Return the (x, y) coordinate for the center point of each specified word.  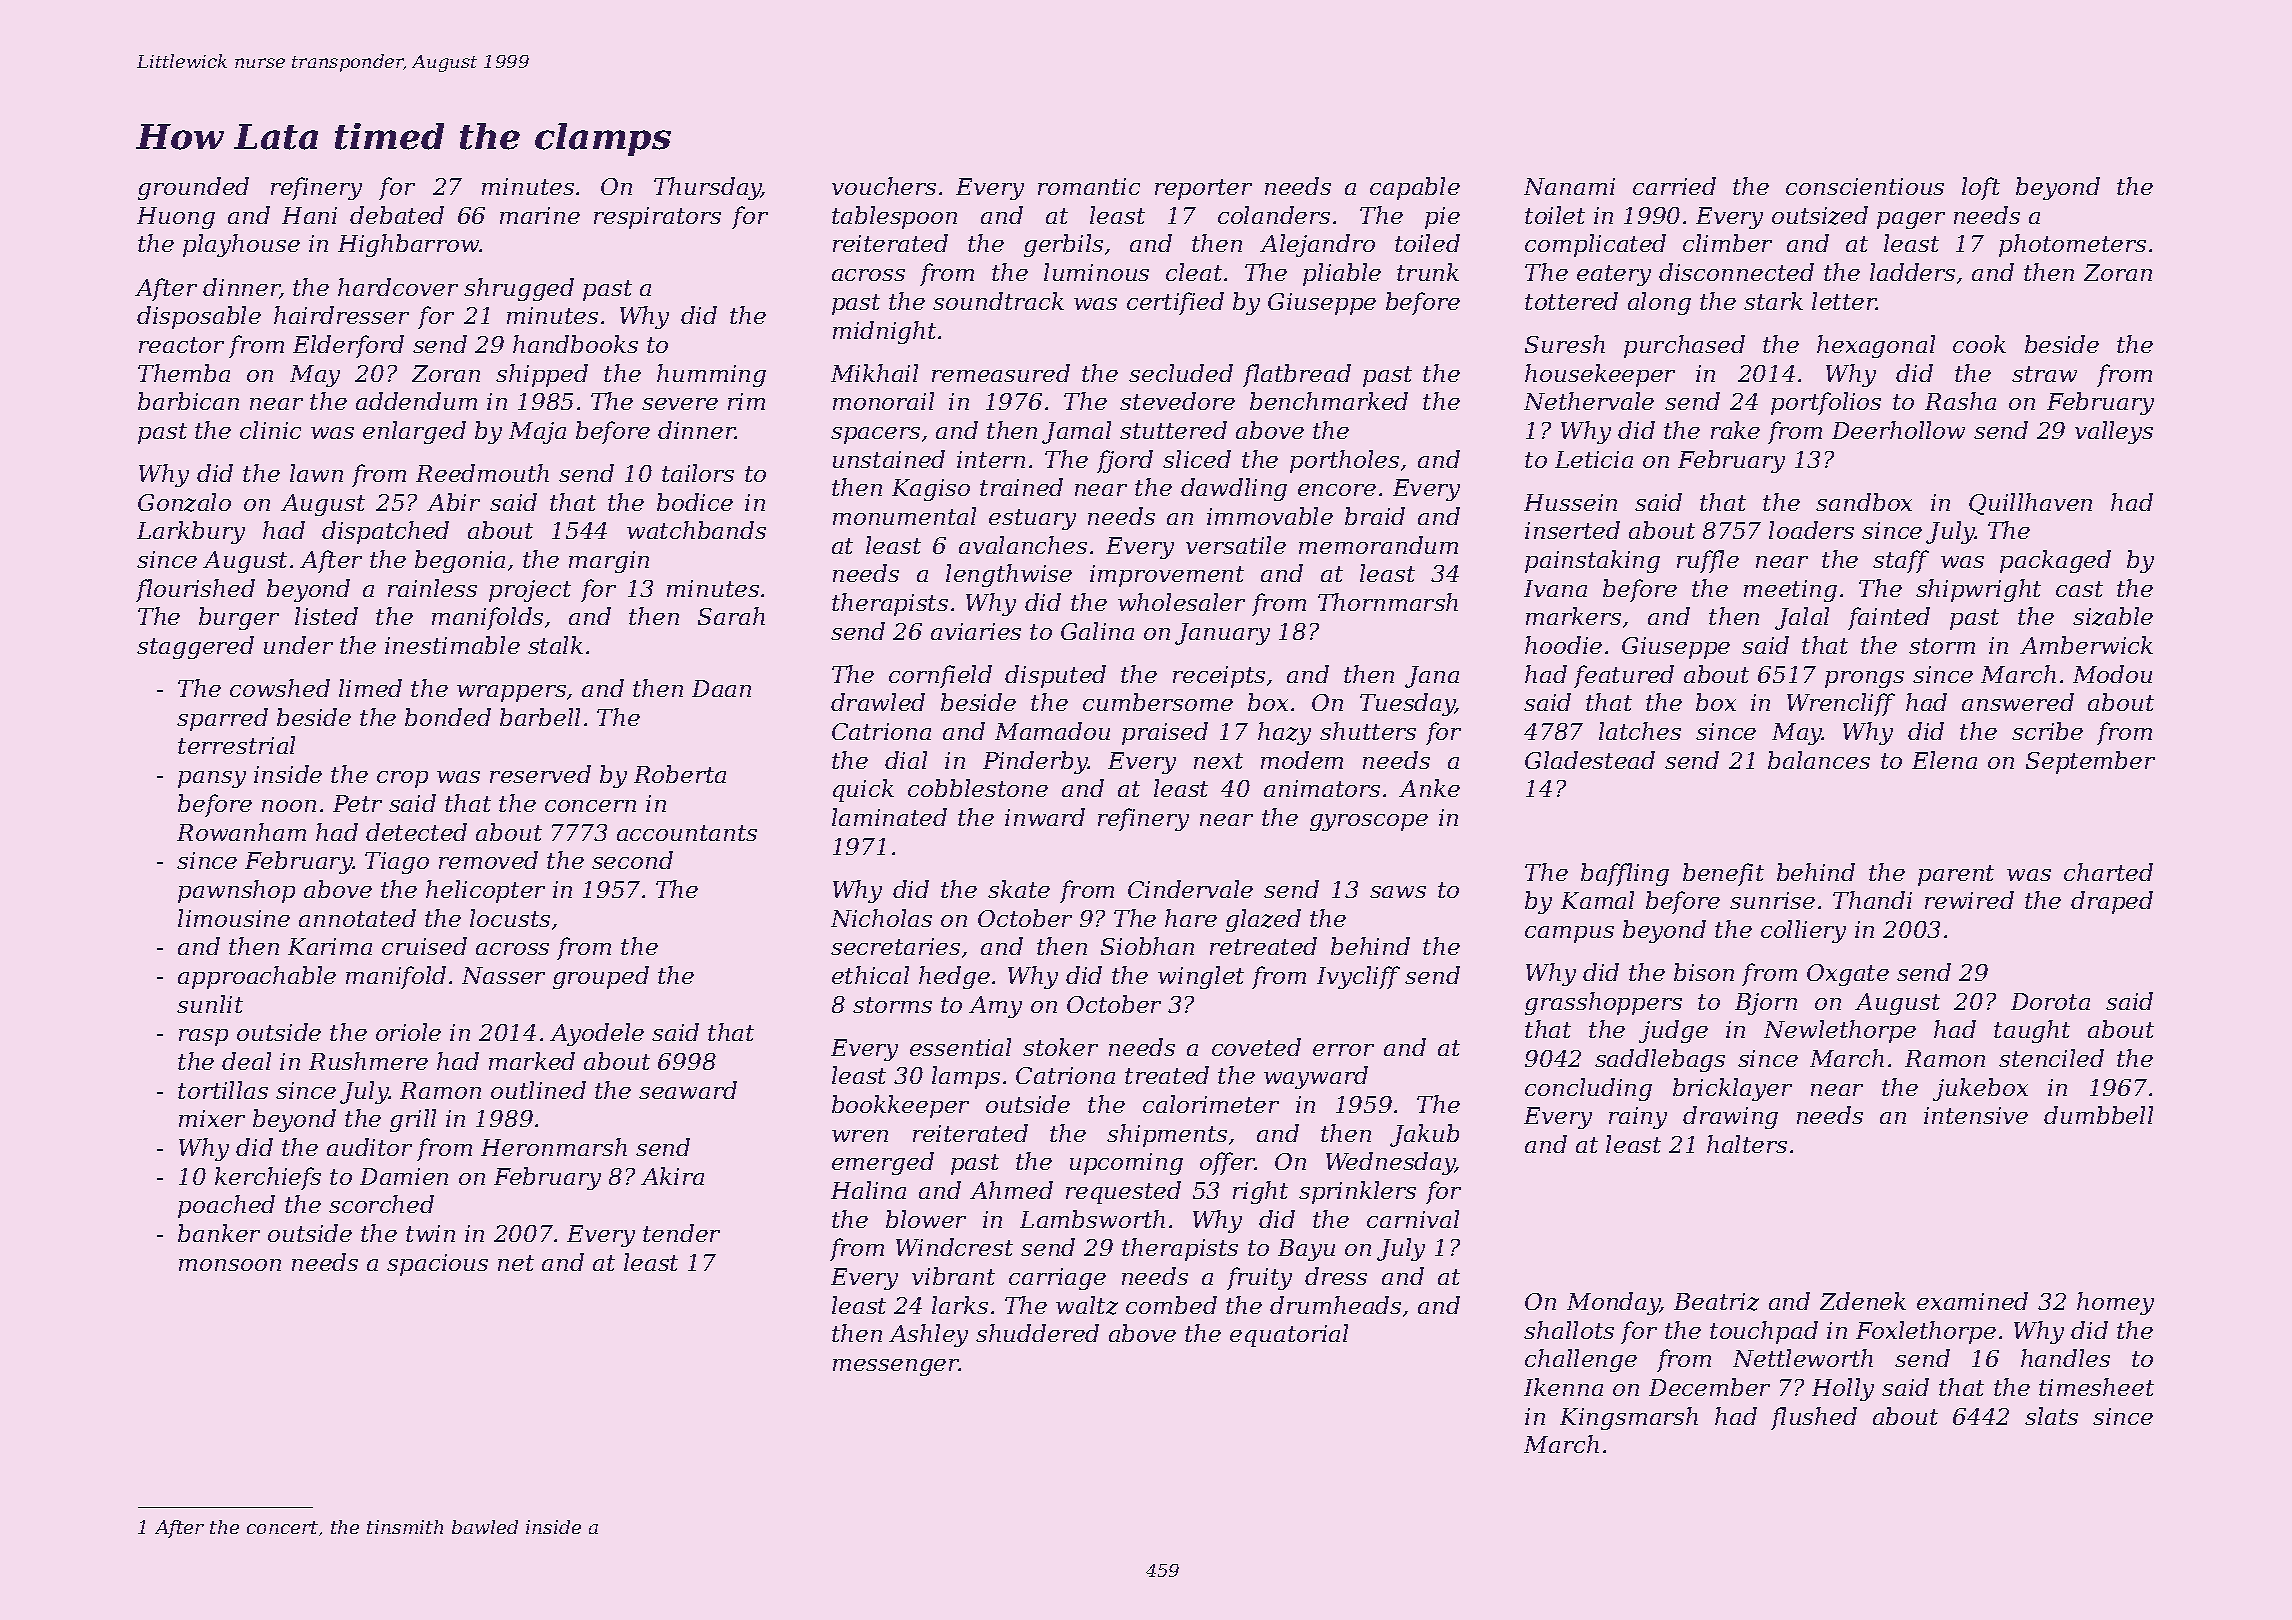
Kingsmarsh (1629, 1418)
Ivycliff (1358, 977)
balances (1819, 760)
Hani (309, 215)
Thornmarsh (1388, 602)
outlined (538, 1090)
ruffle (1708, 561)
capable (1415, 188)
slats (2051, 1416)
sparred (222, 719)
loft (1981, 188)
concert (282, 1527)
